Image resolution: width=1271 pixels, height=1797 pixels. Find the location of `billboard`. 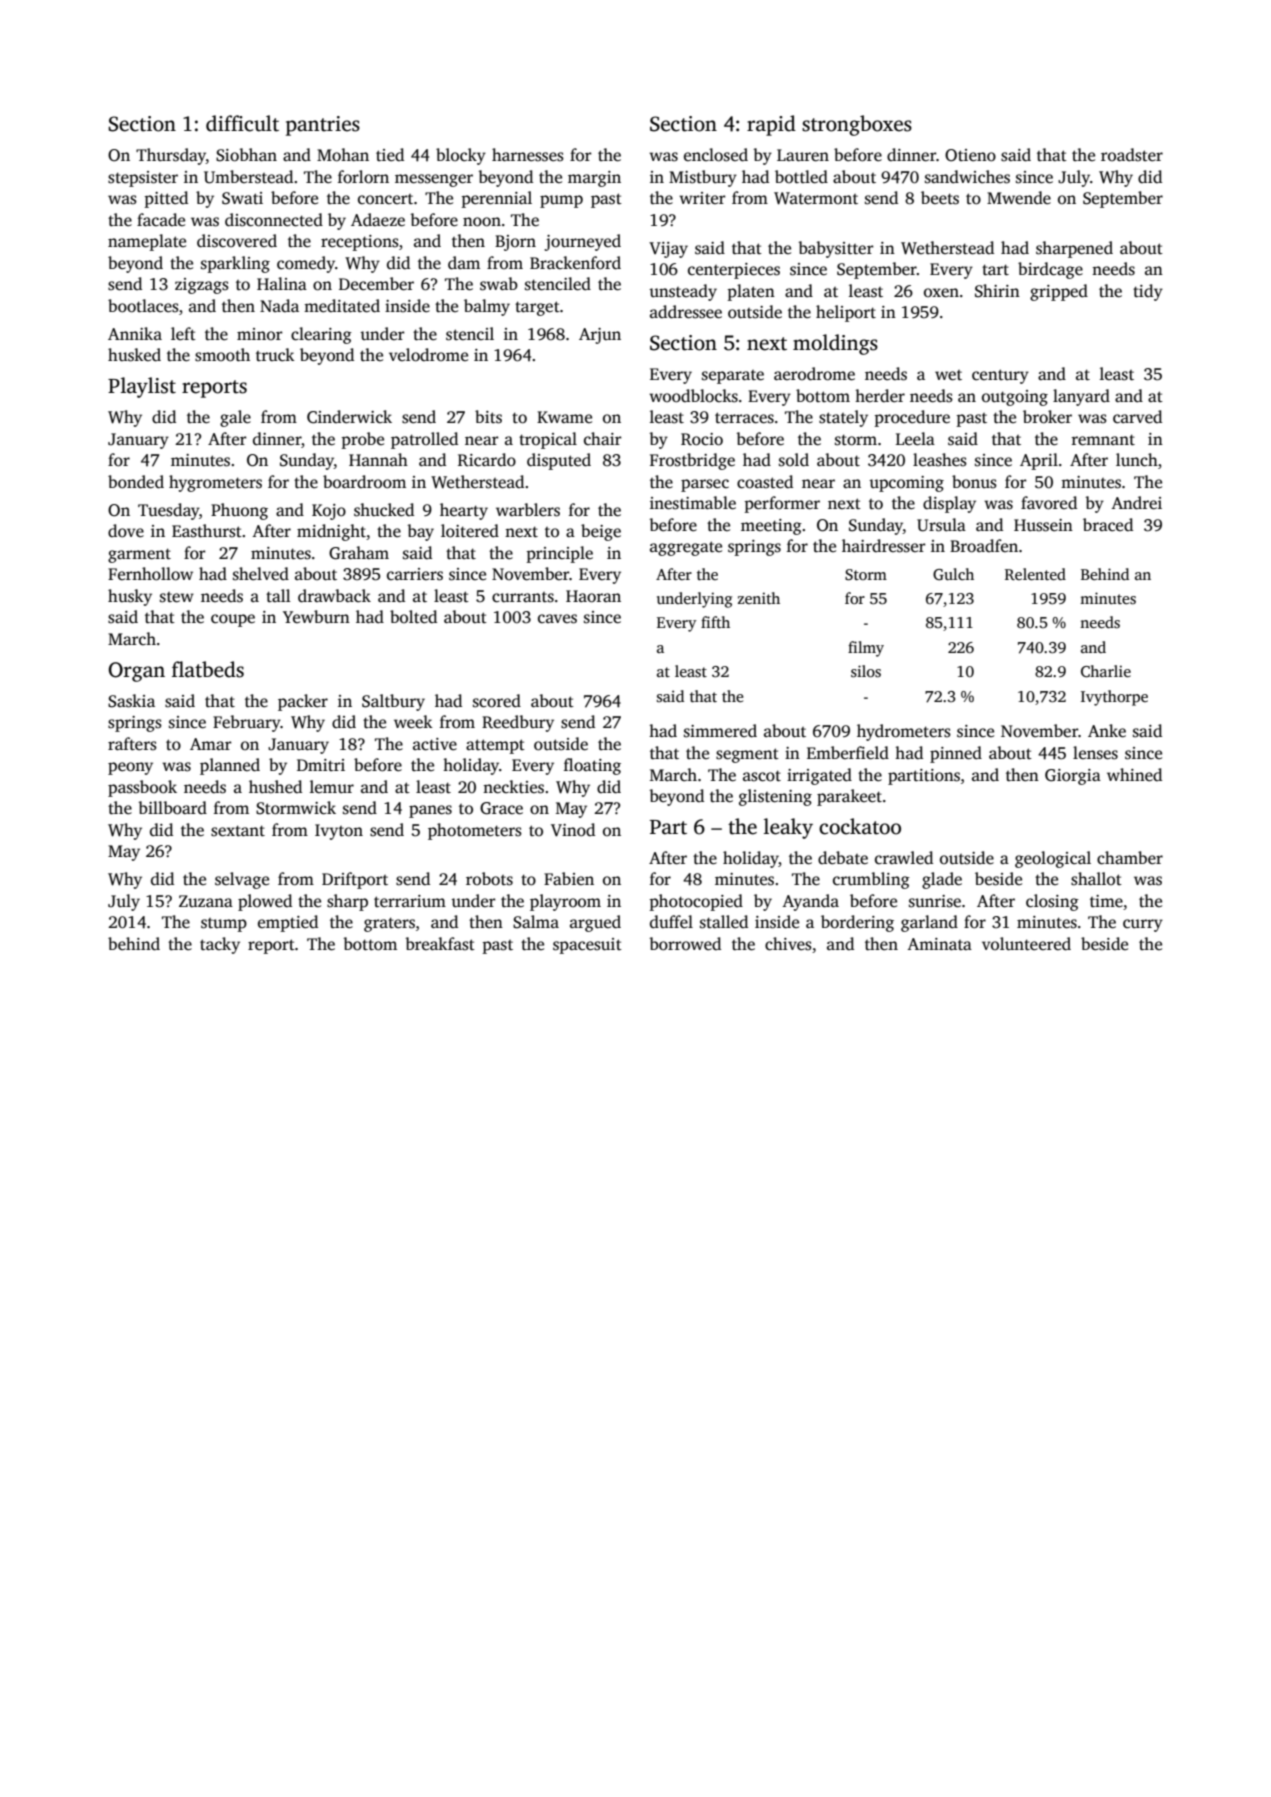

billboard is located at coordinates (172, 808).
